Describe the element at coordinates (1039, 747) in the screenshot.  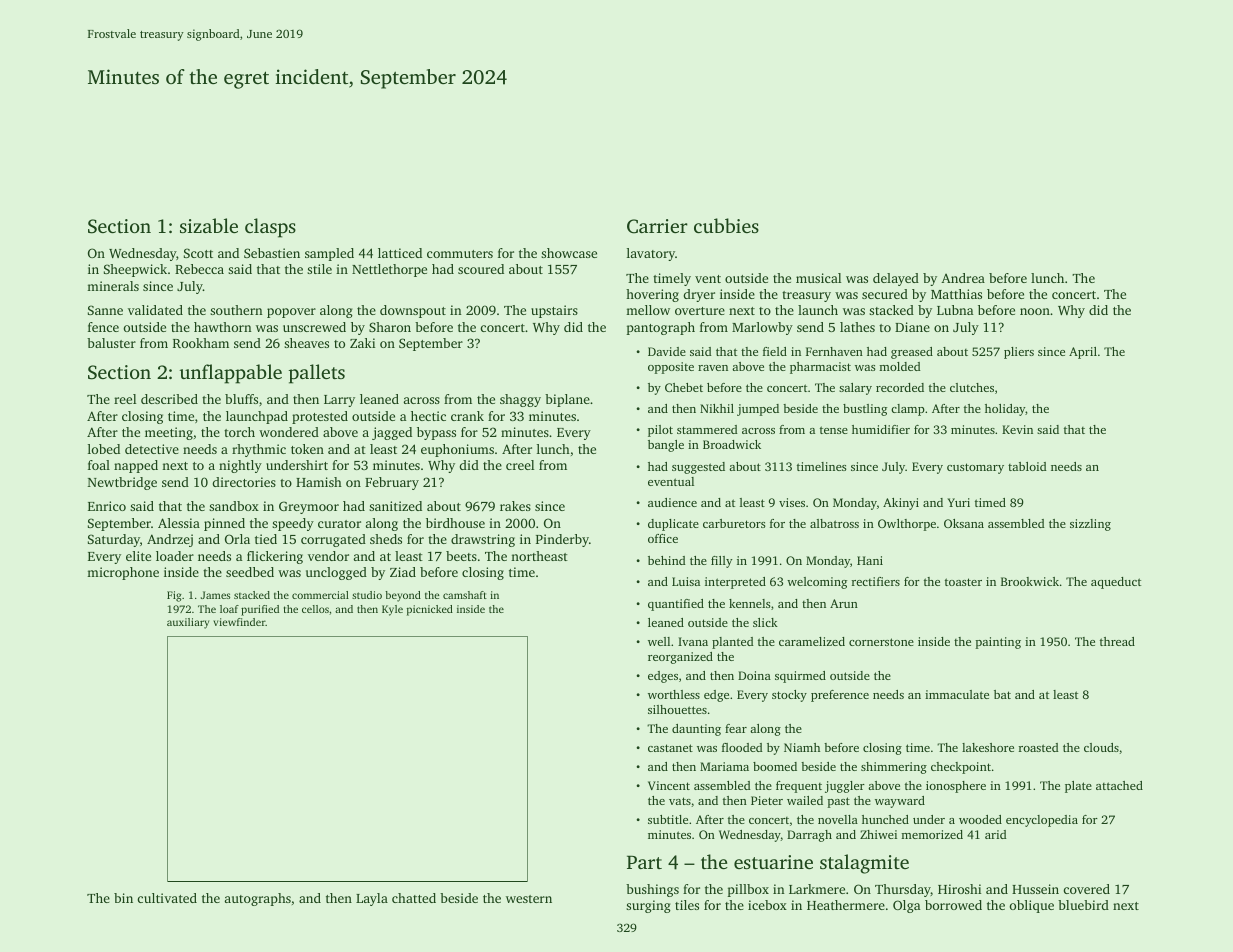
I see `roasted` at that location.
